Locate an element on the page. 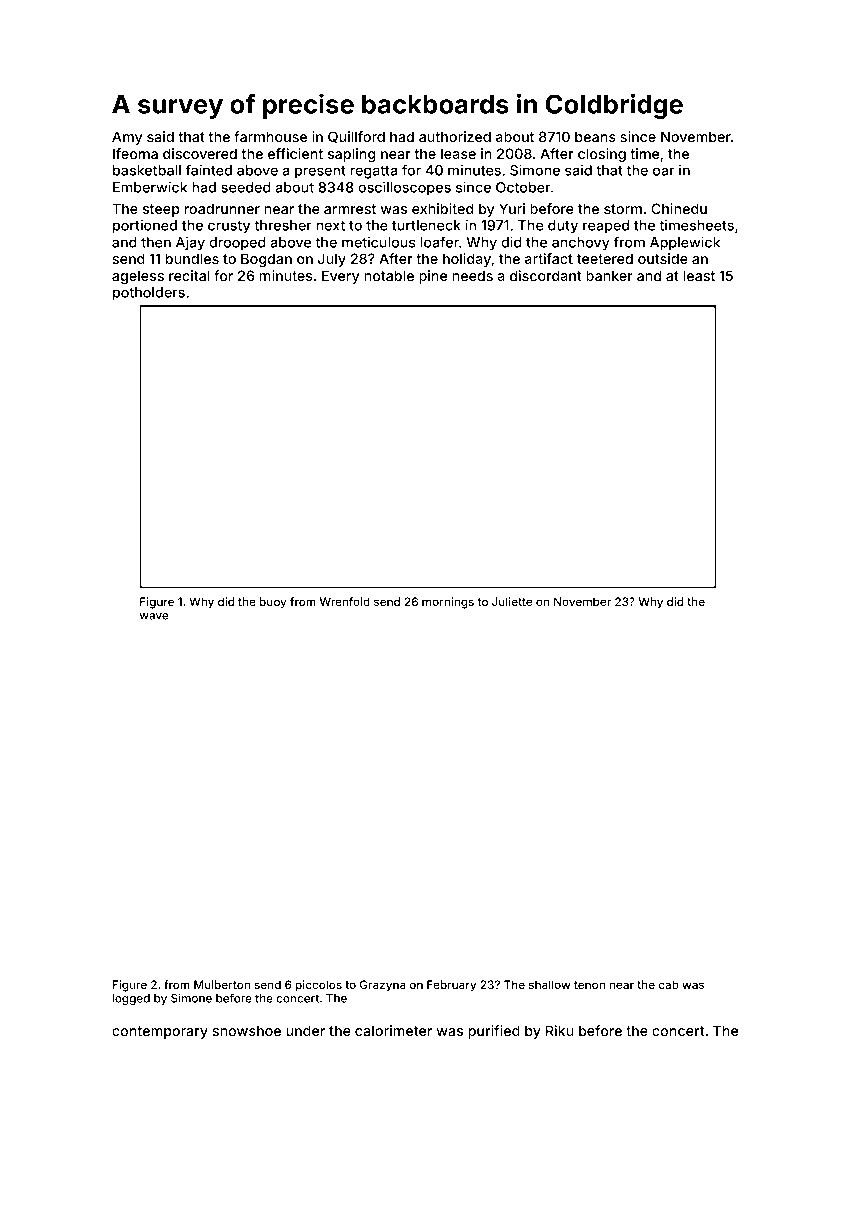  Juliette is located at coordinates (512, 601).
